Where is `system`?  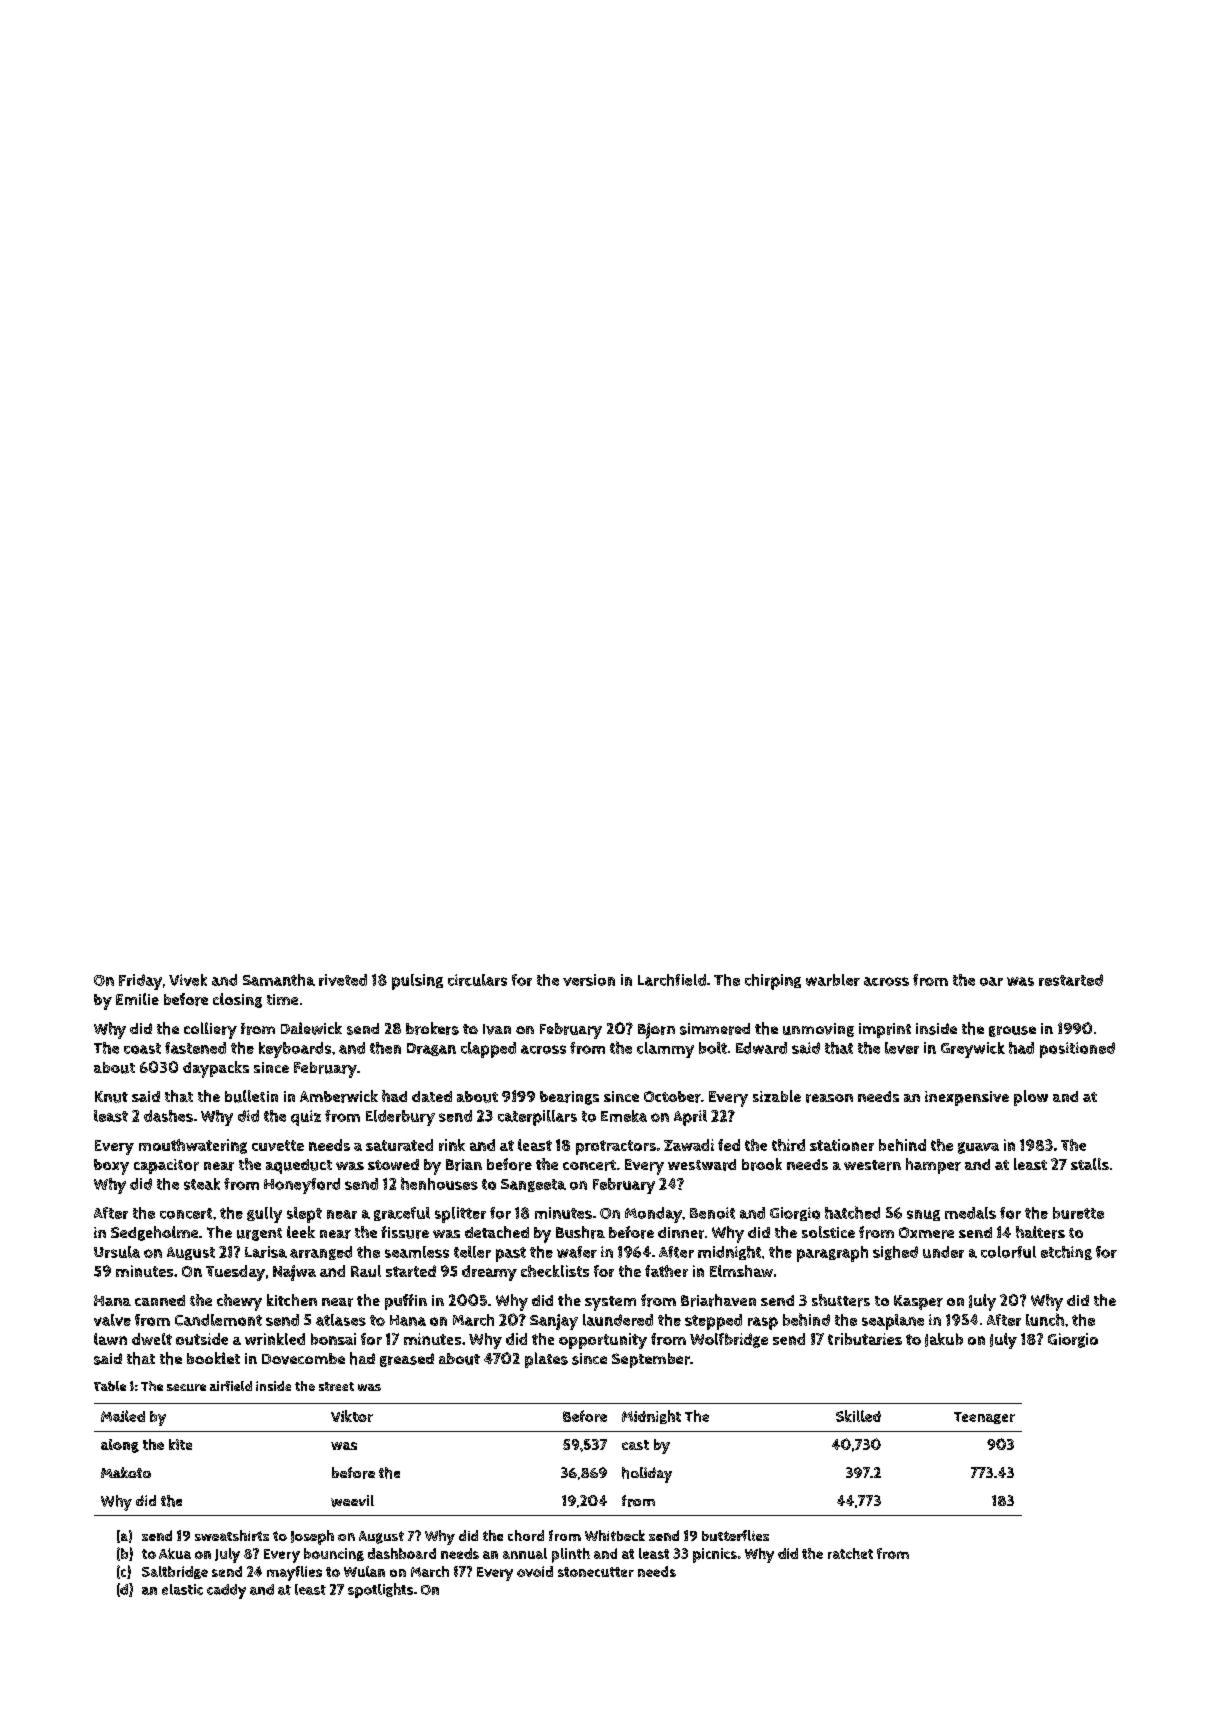 system is located at coordinates (610, 1303).
